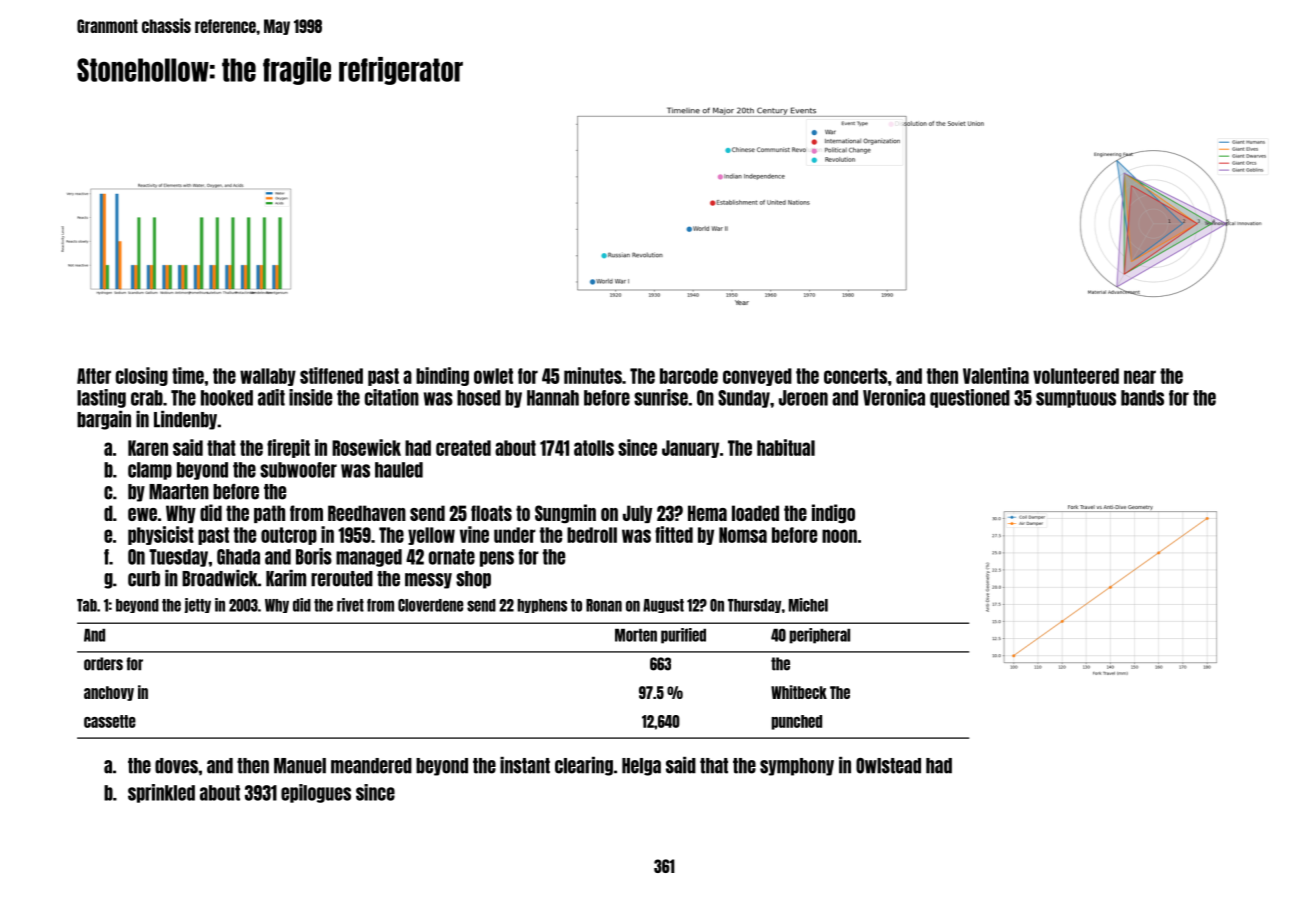 The width and height of the screenshot is (1308, 924). I want to click on Owlstead, so click(888, 766).
